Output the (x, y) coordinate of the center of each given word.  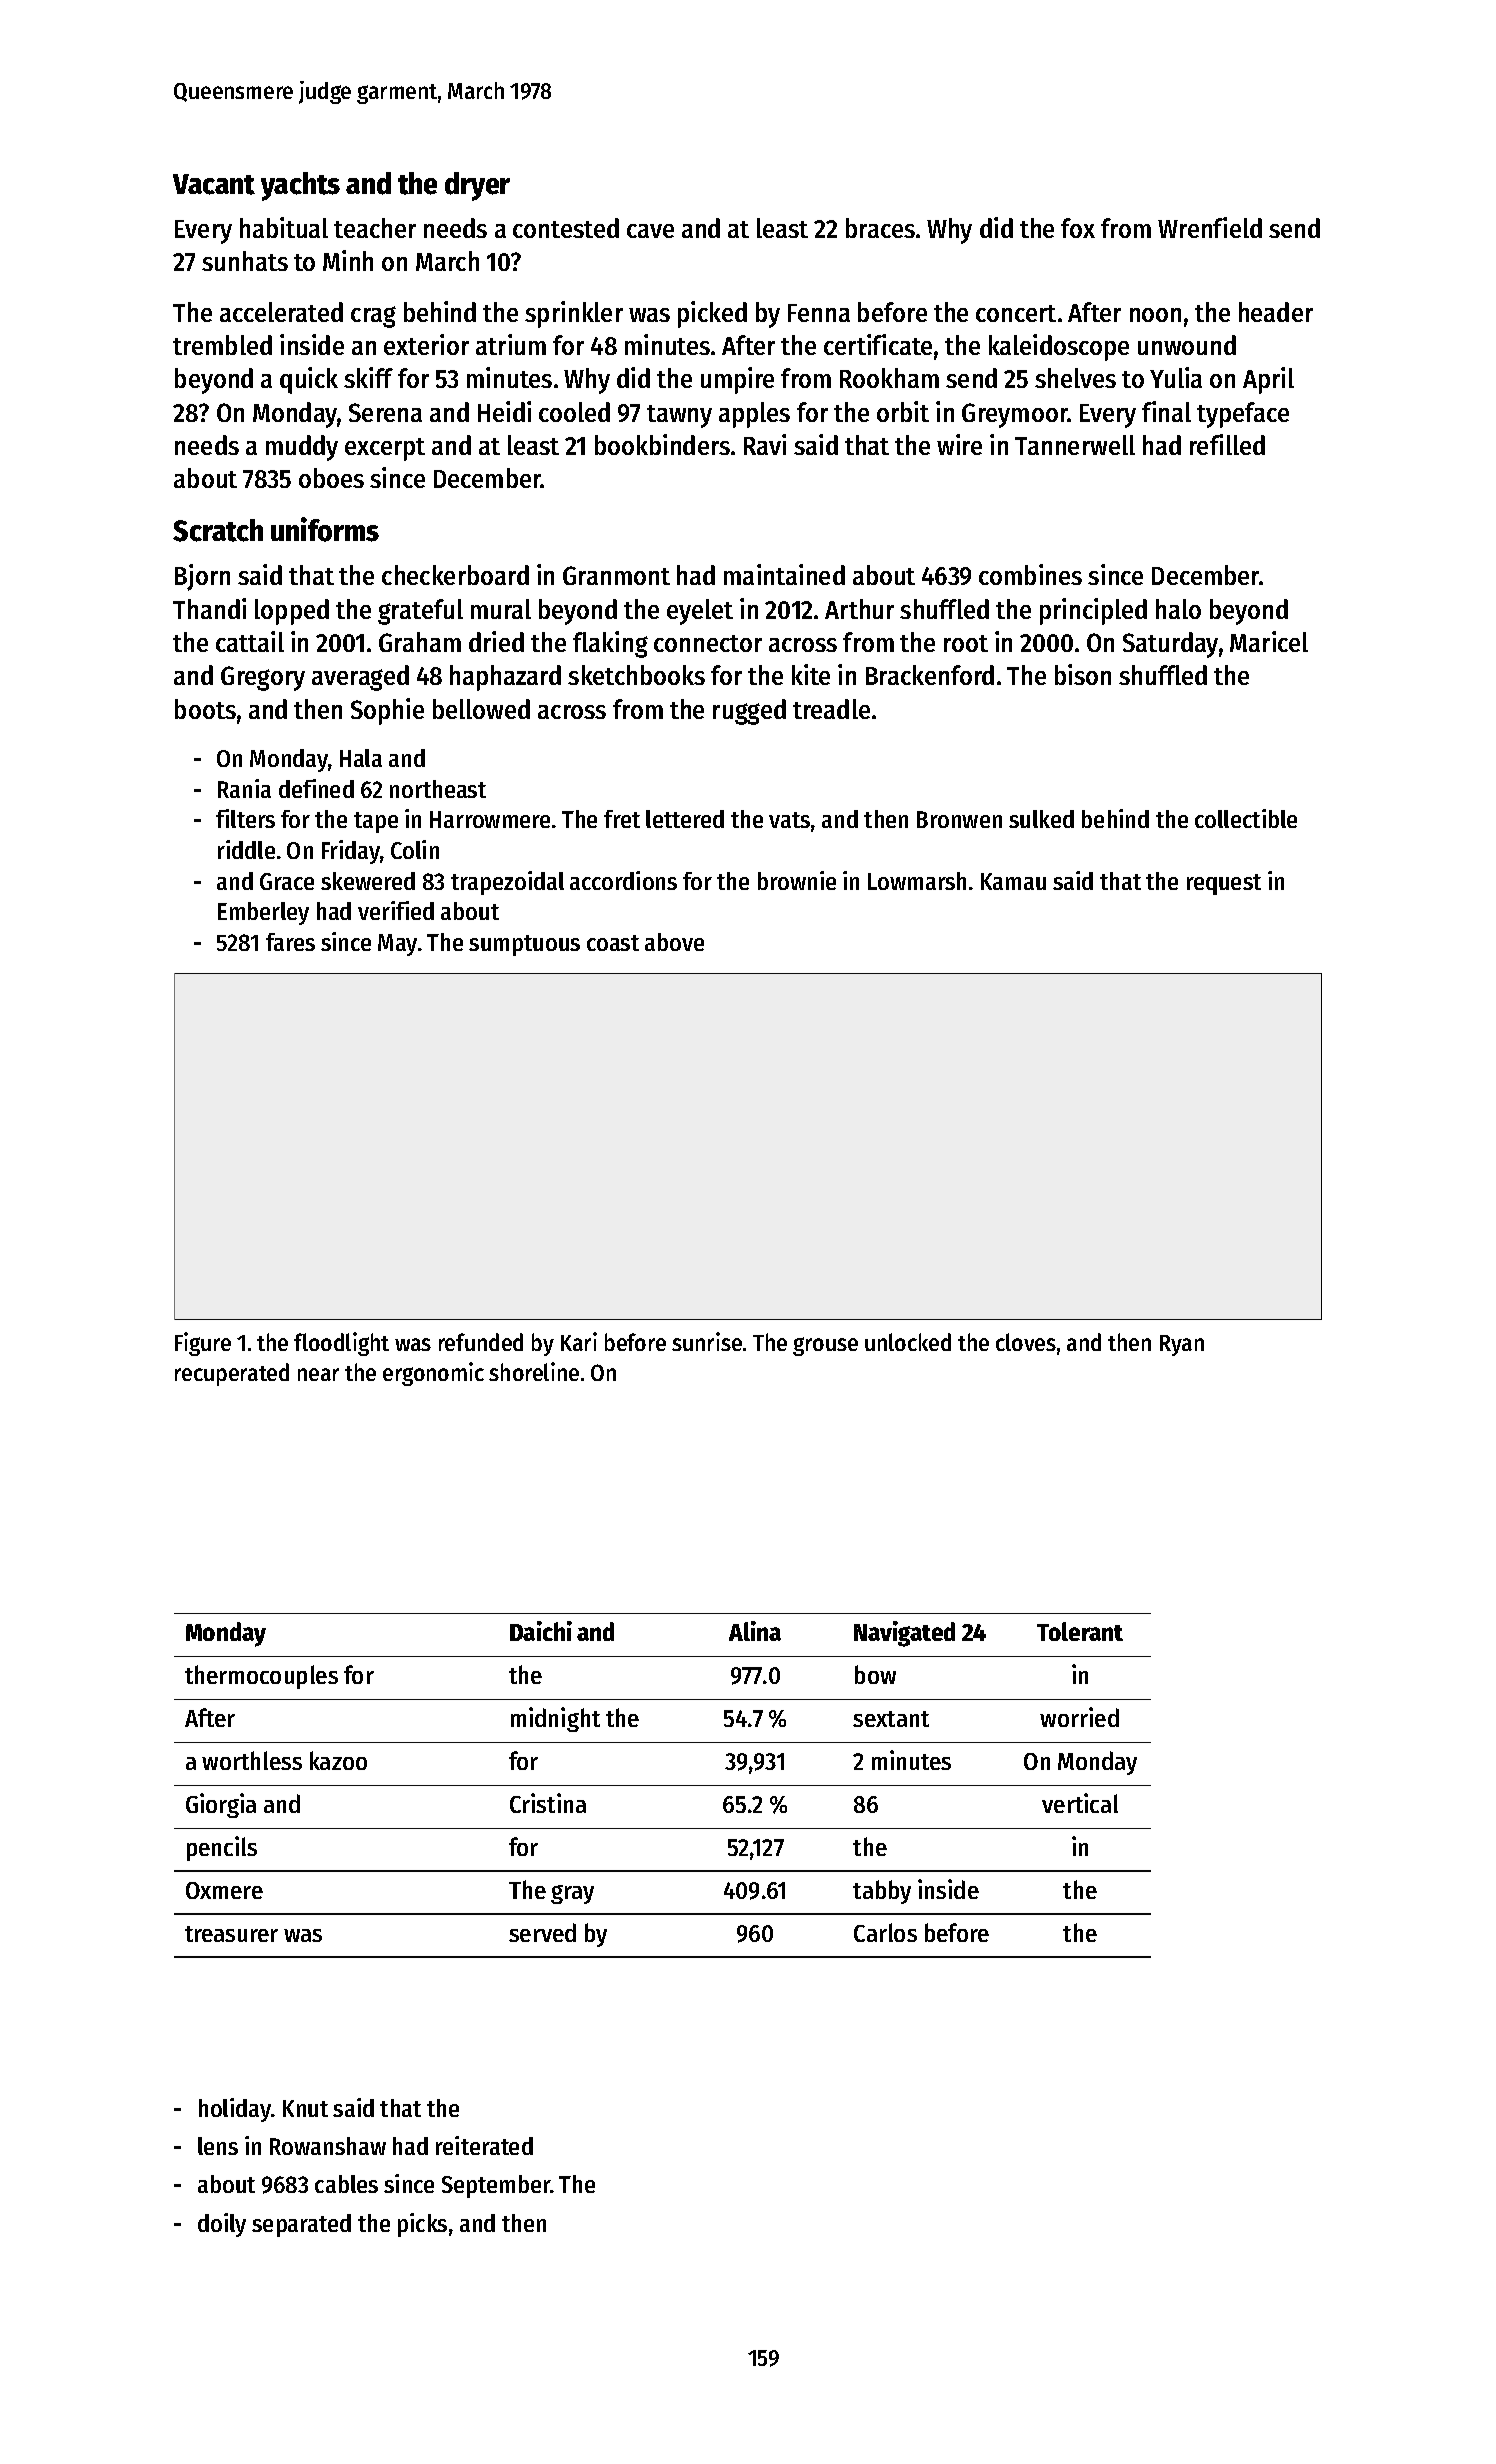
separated (301, 2225)
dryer (477, 186)
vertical (1080, 1803)
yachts (300, 186)
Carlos (885, 1932)
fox (1078, 228)
